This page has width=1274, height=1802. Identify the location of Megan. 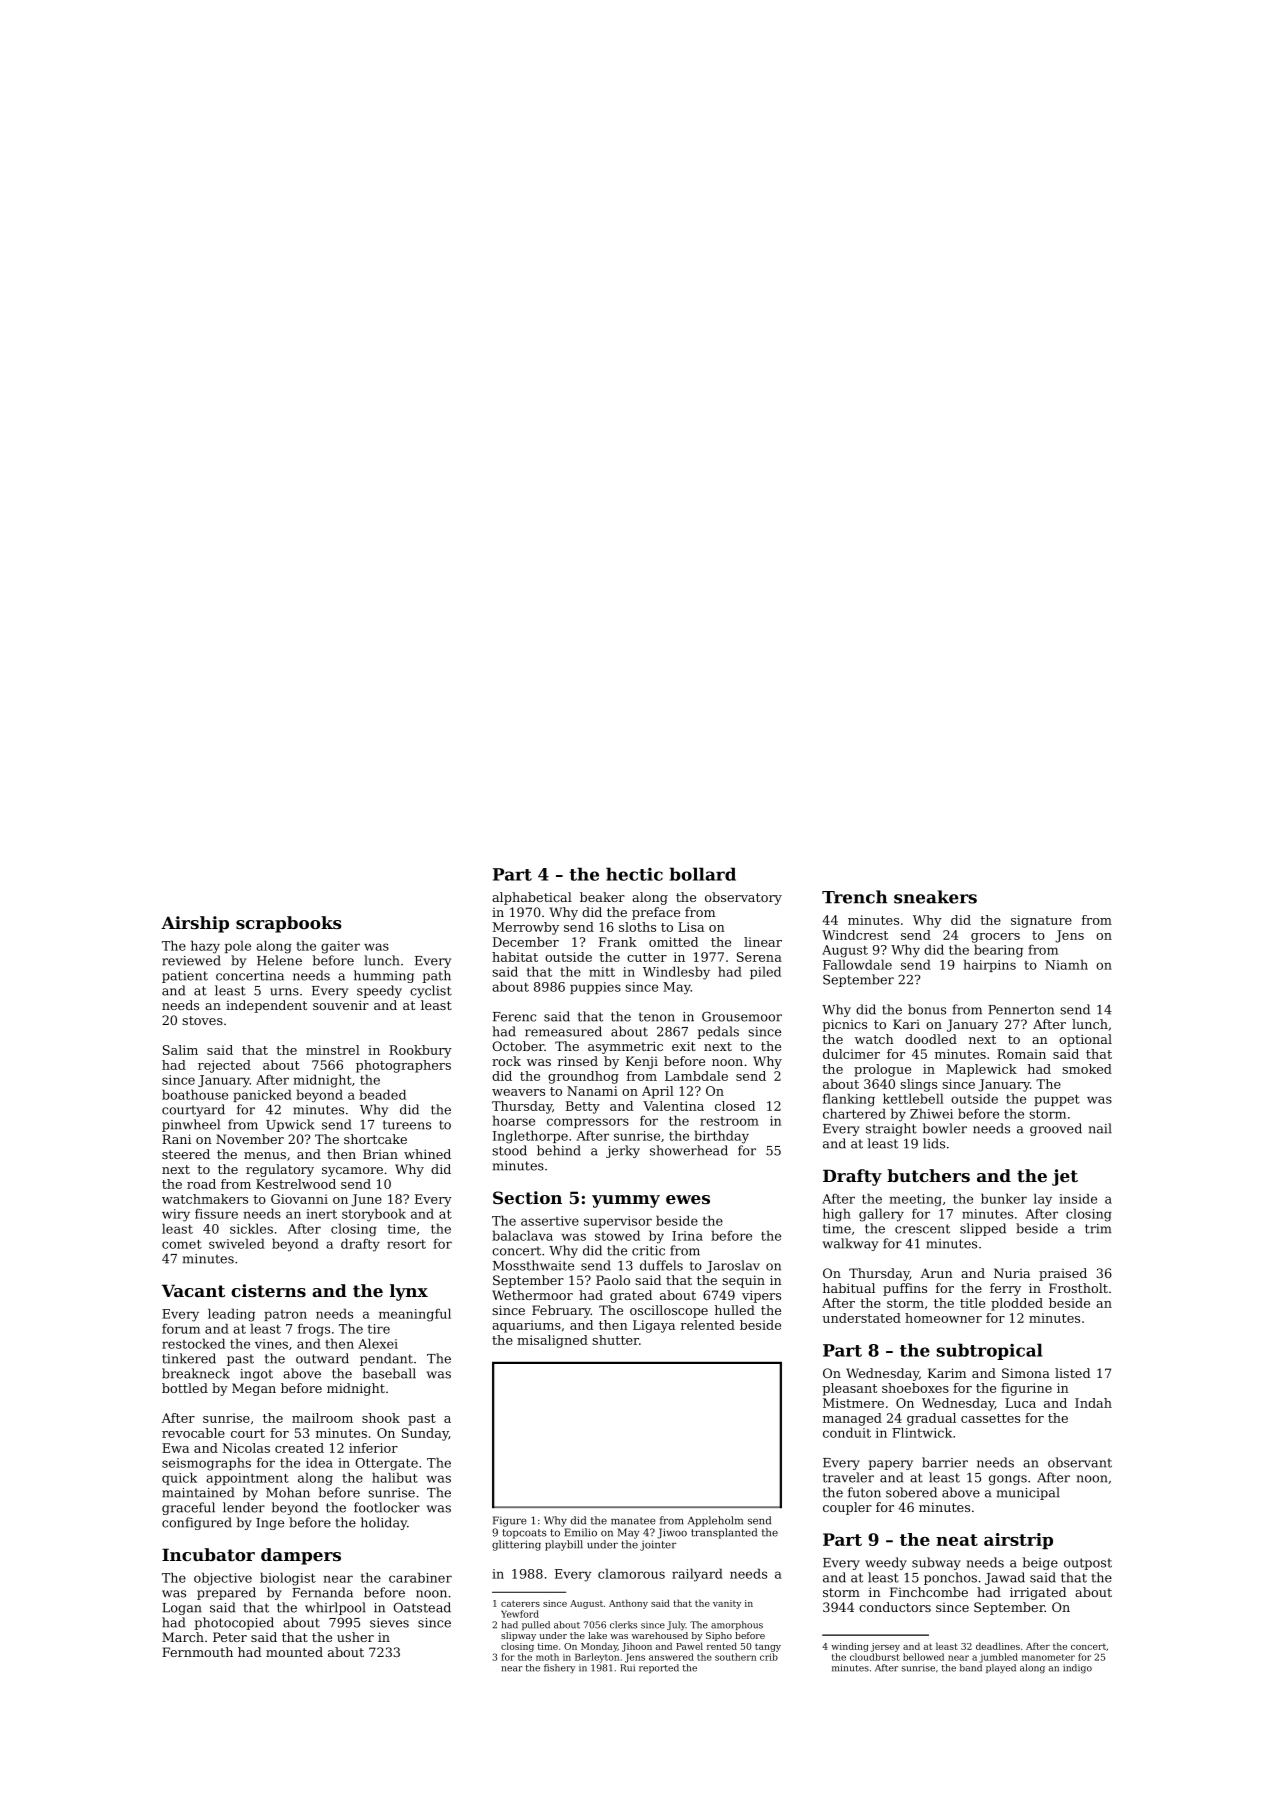
(254, 1389).
